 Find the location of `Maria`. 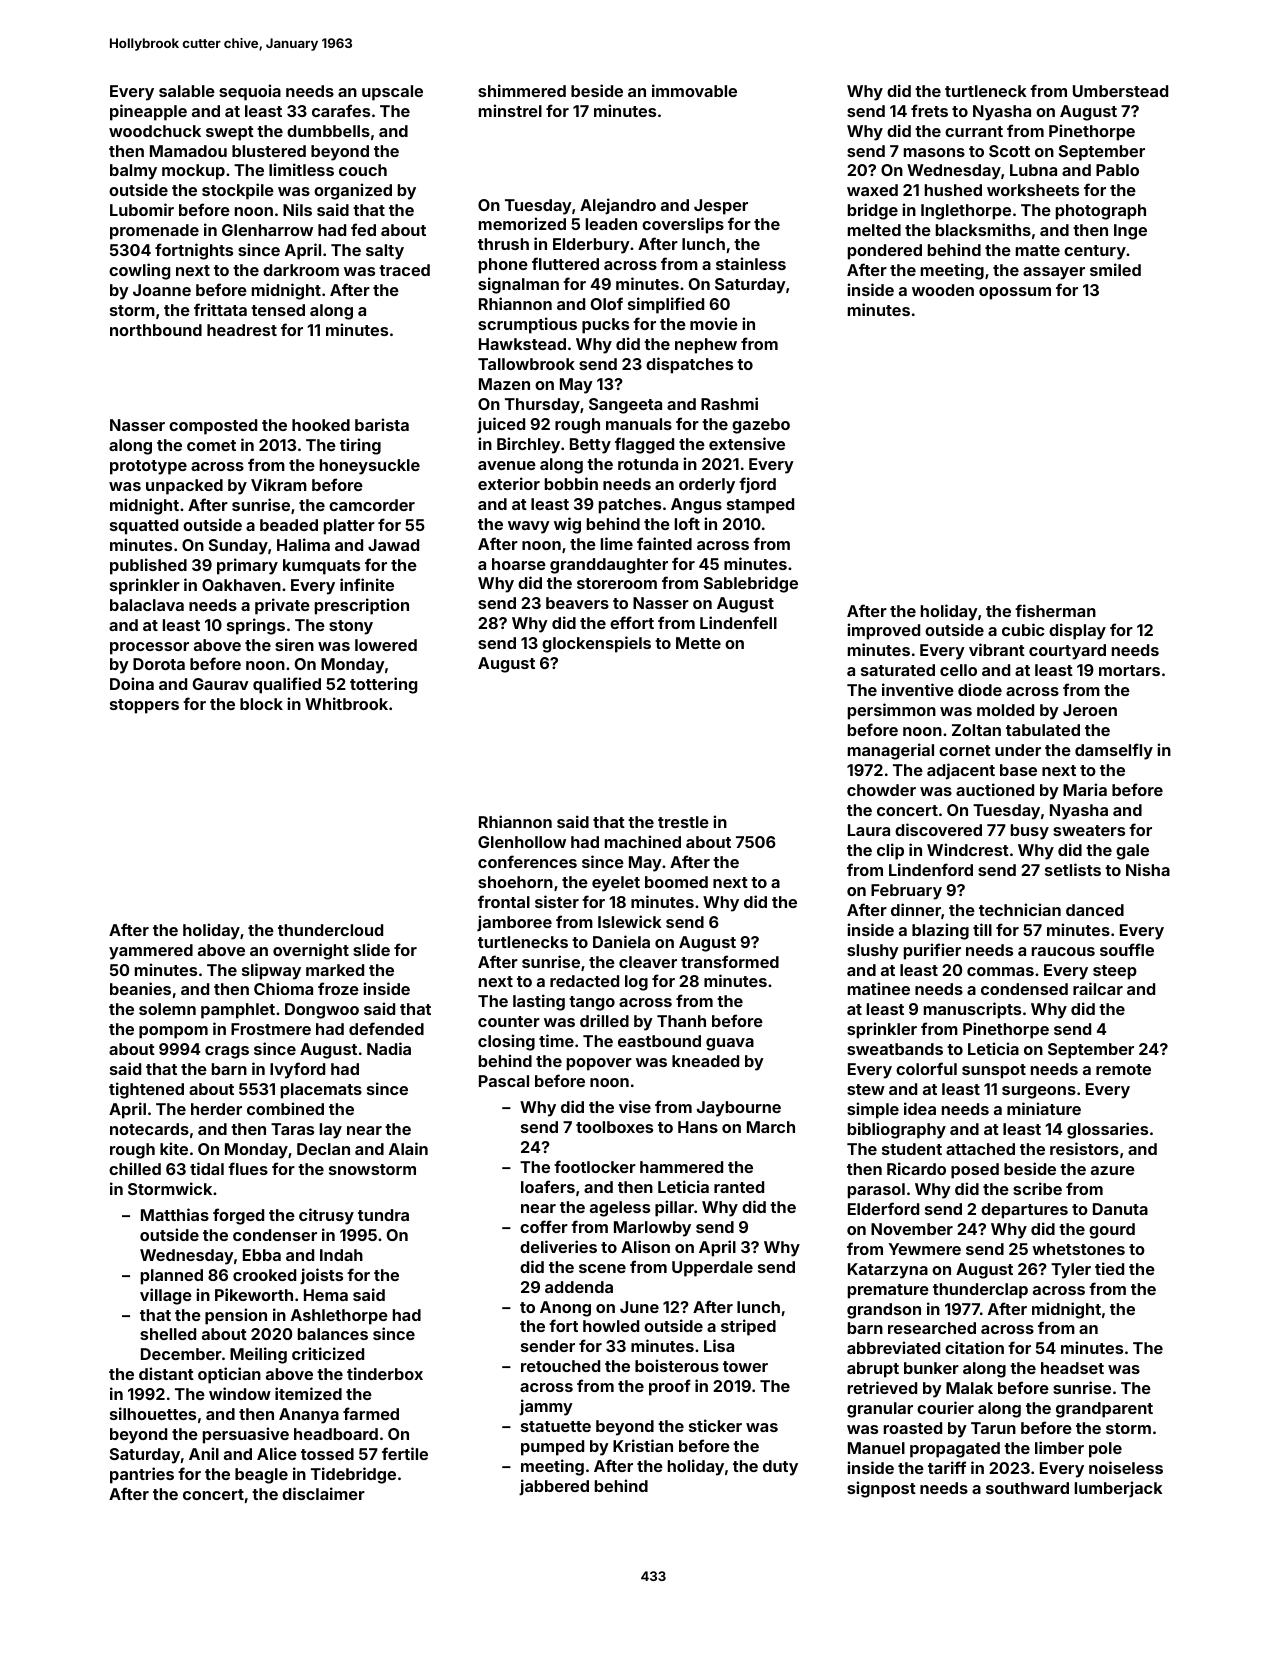

Maria is located at coordinates (1085, 789).
